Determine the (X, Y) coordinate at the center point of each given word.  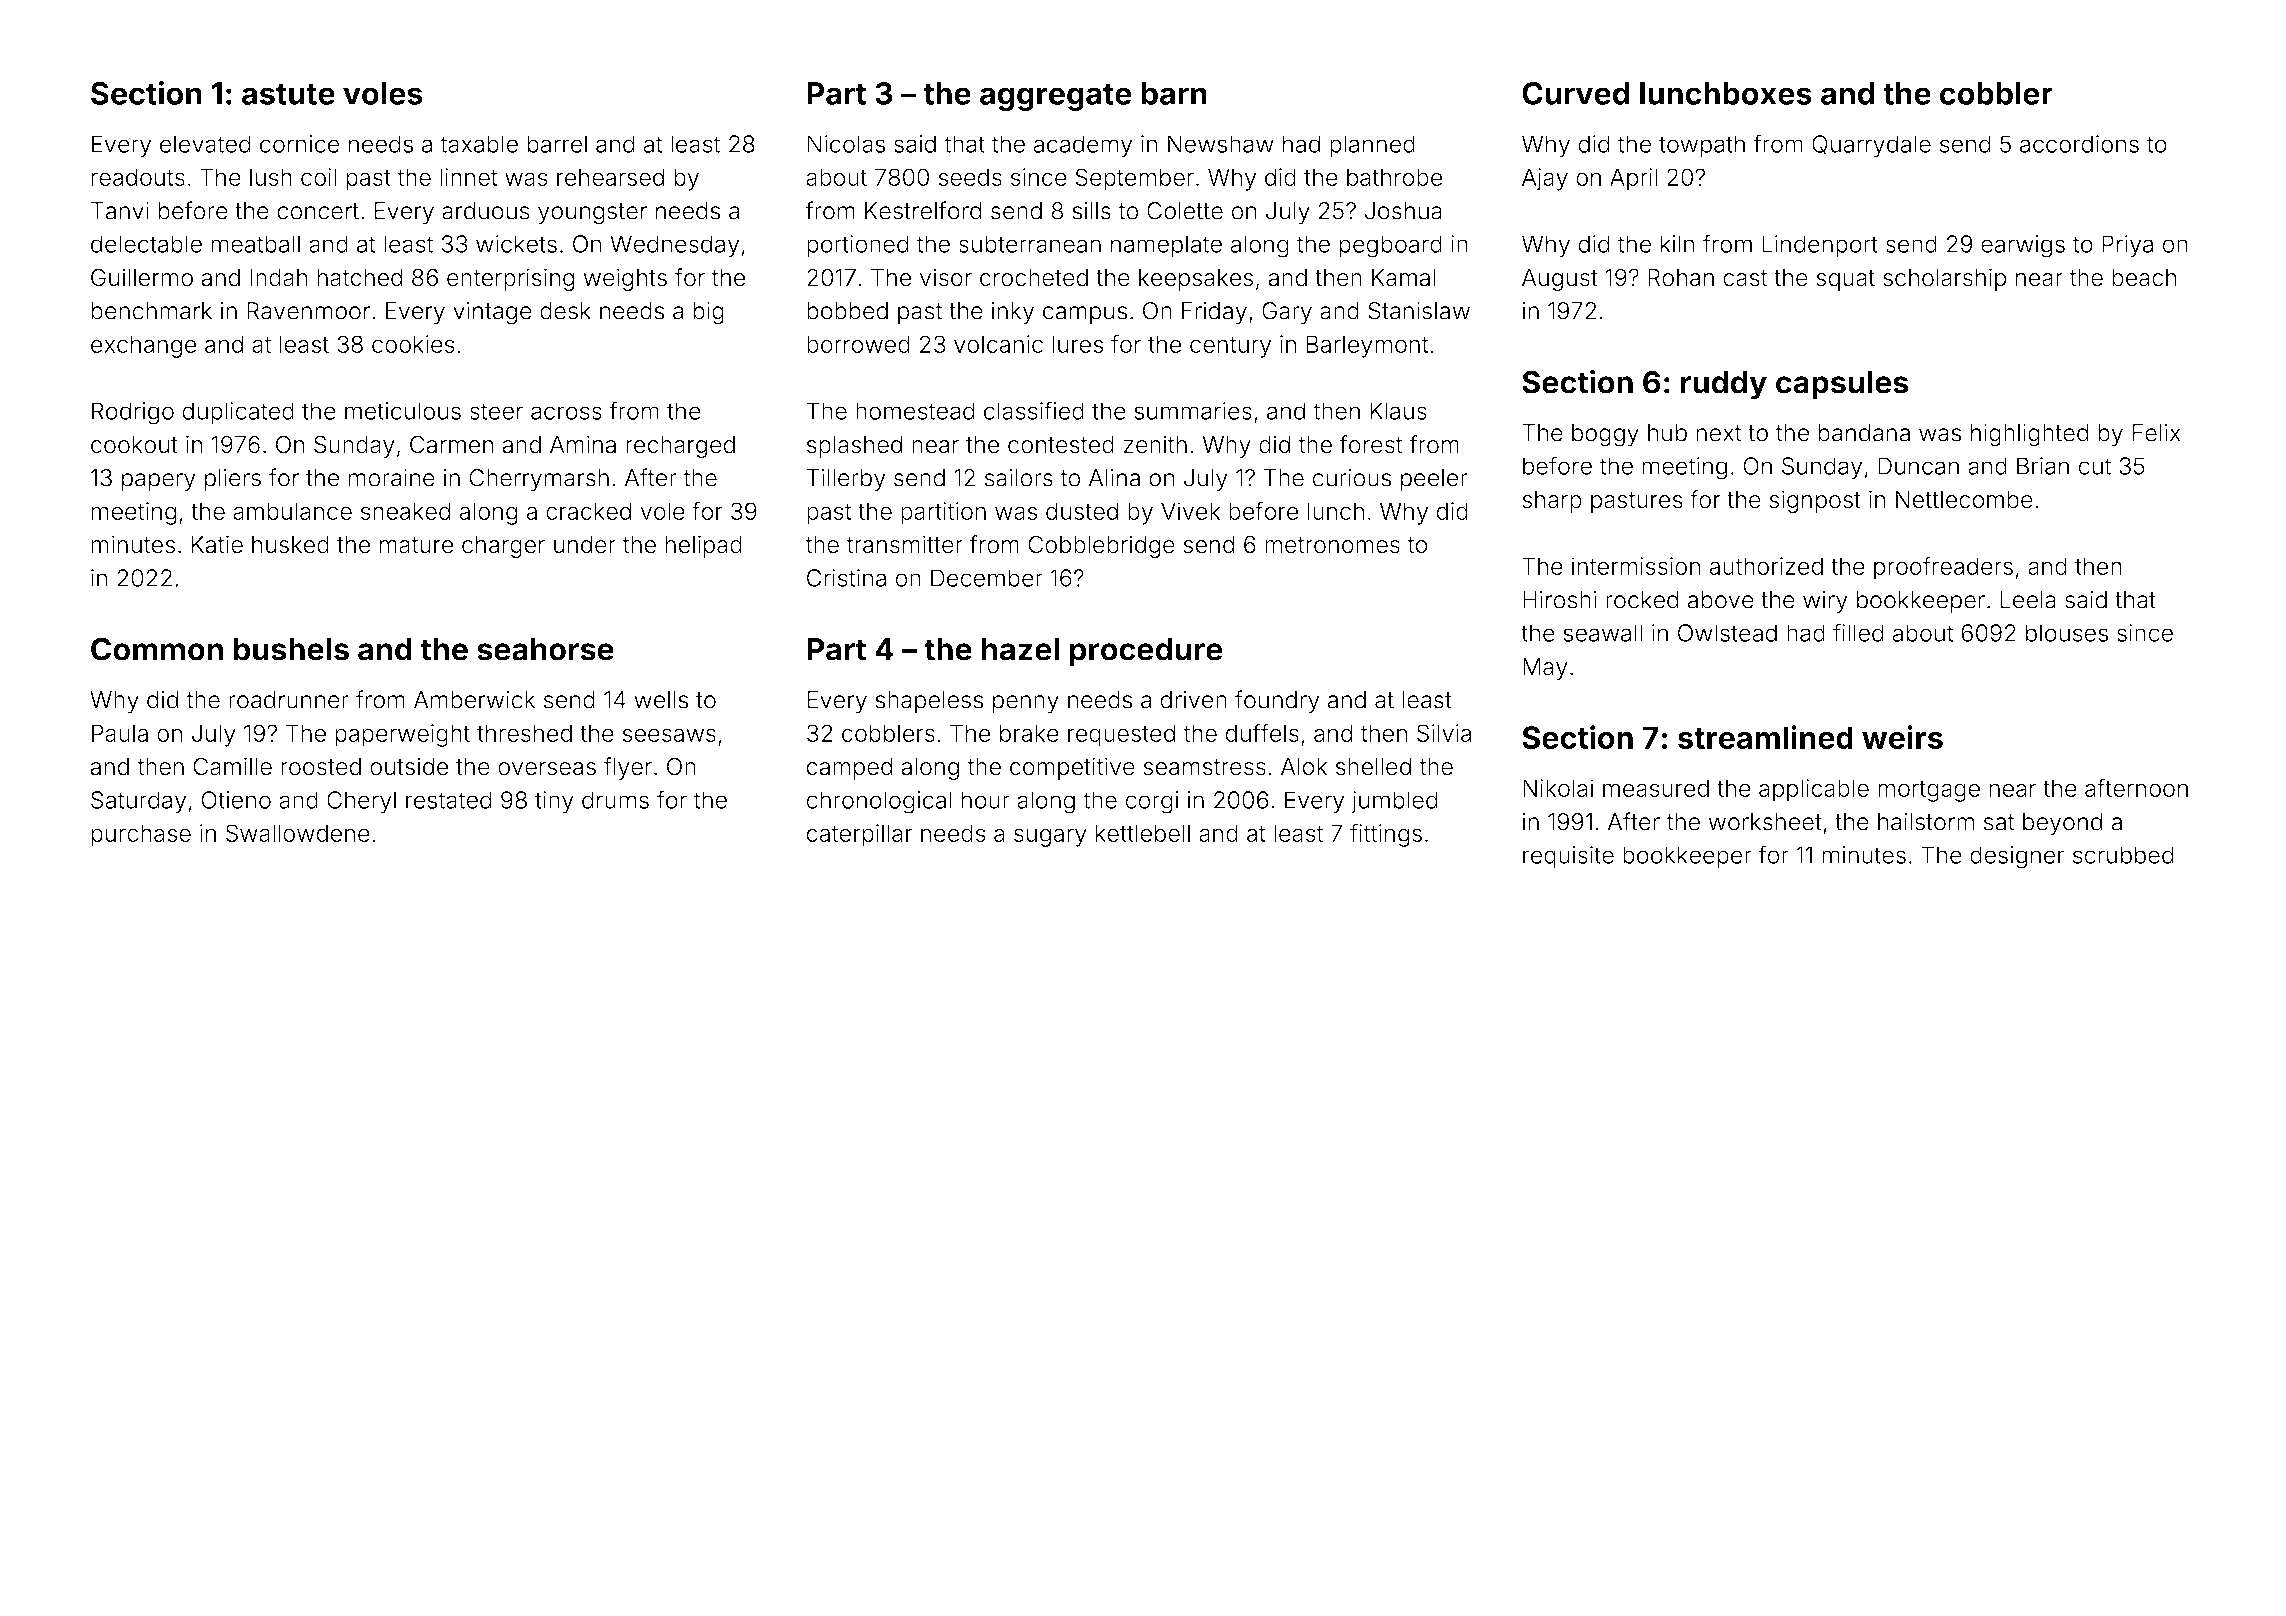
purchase (141, 835)
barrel (557, 144)
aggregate (1056, 97)
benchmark (151, 311)
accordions (2079, 144)
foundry (1277, 701)
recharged (680, 447)
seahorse (545, 649)
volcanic (998, 344)
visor (946, 277)
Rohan (1681, 278)
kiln (1678, 244)
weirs (1902, 737)
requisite (1568, 857)
